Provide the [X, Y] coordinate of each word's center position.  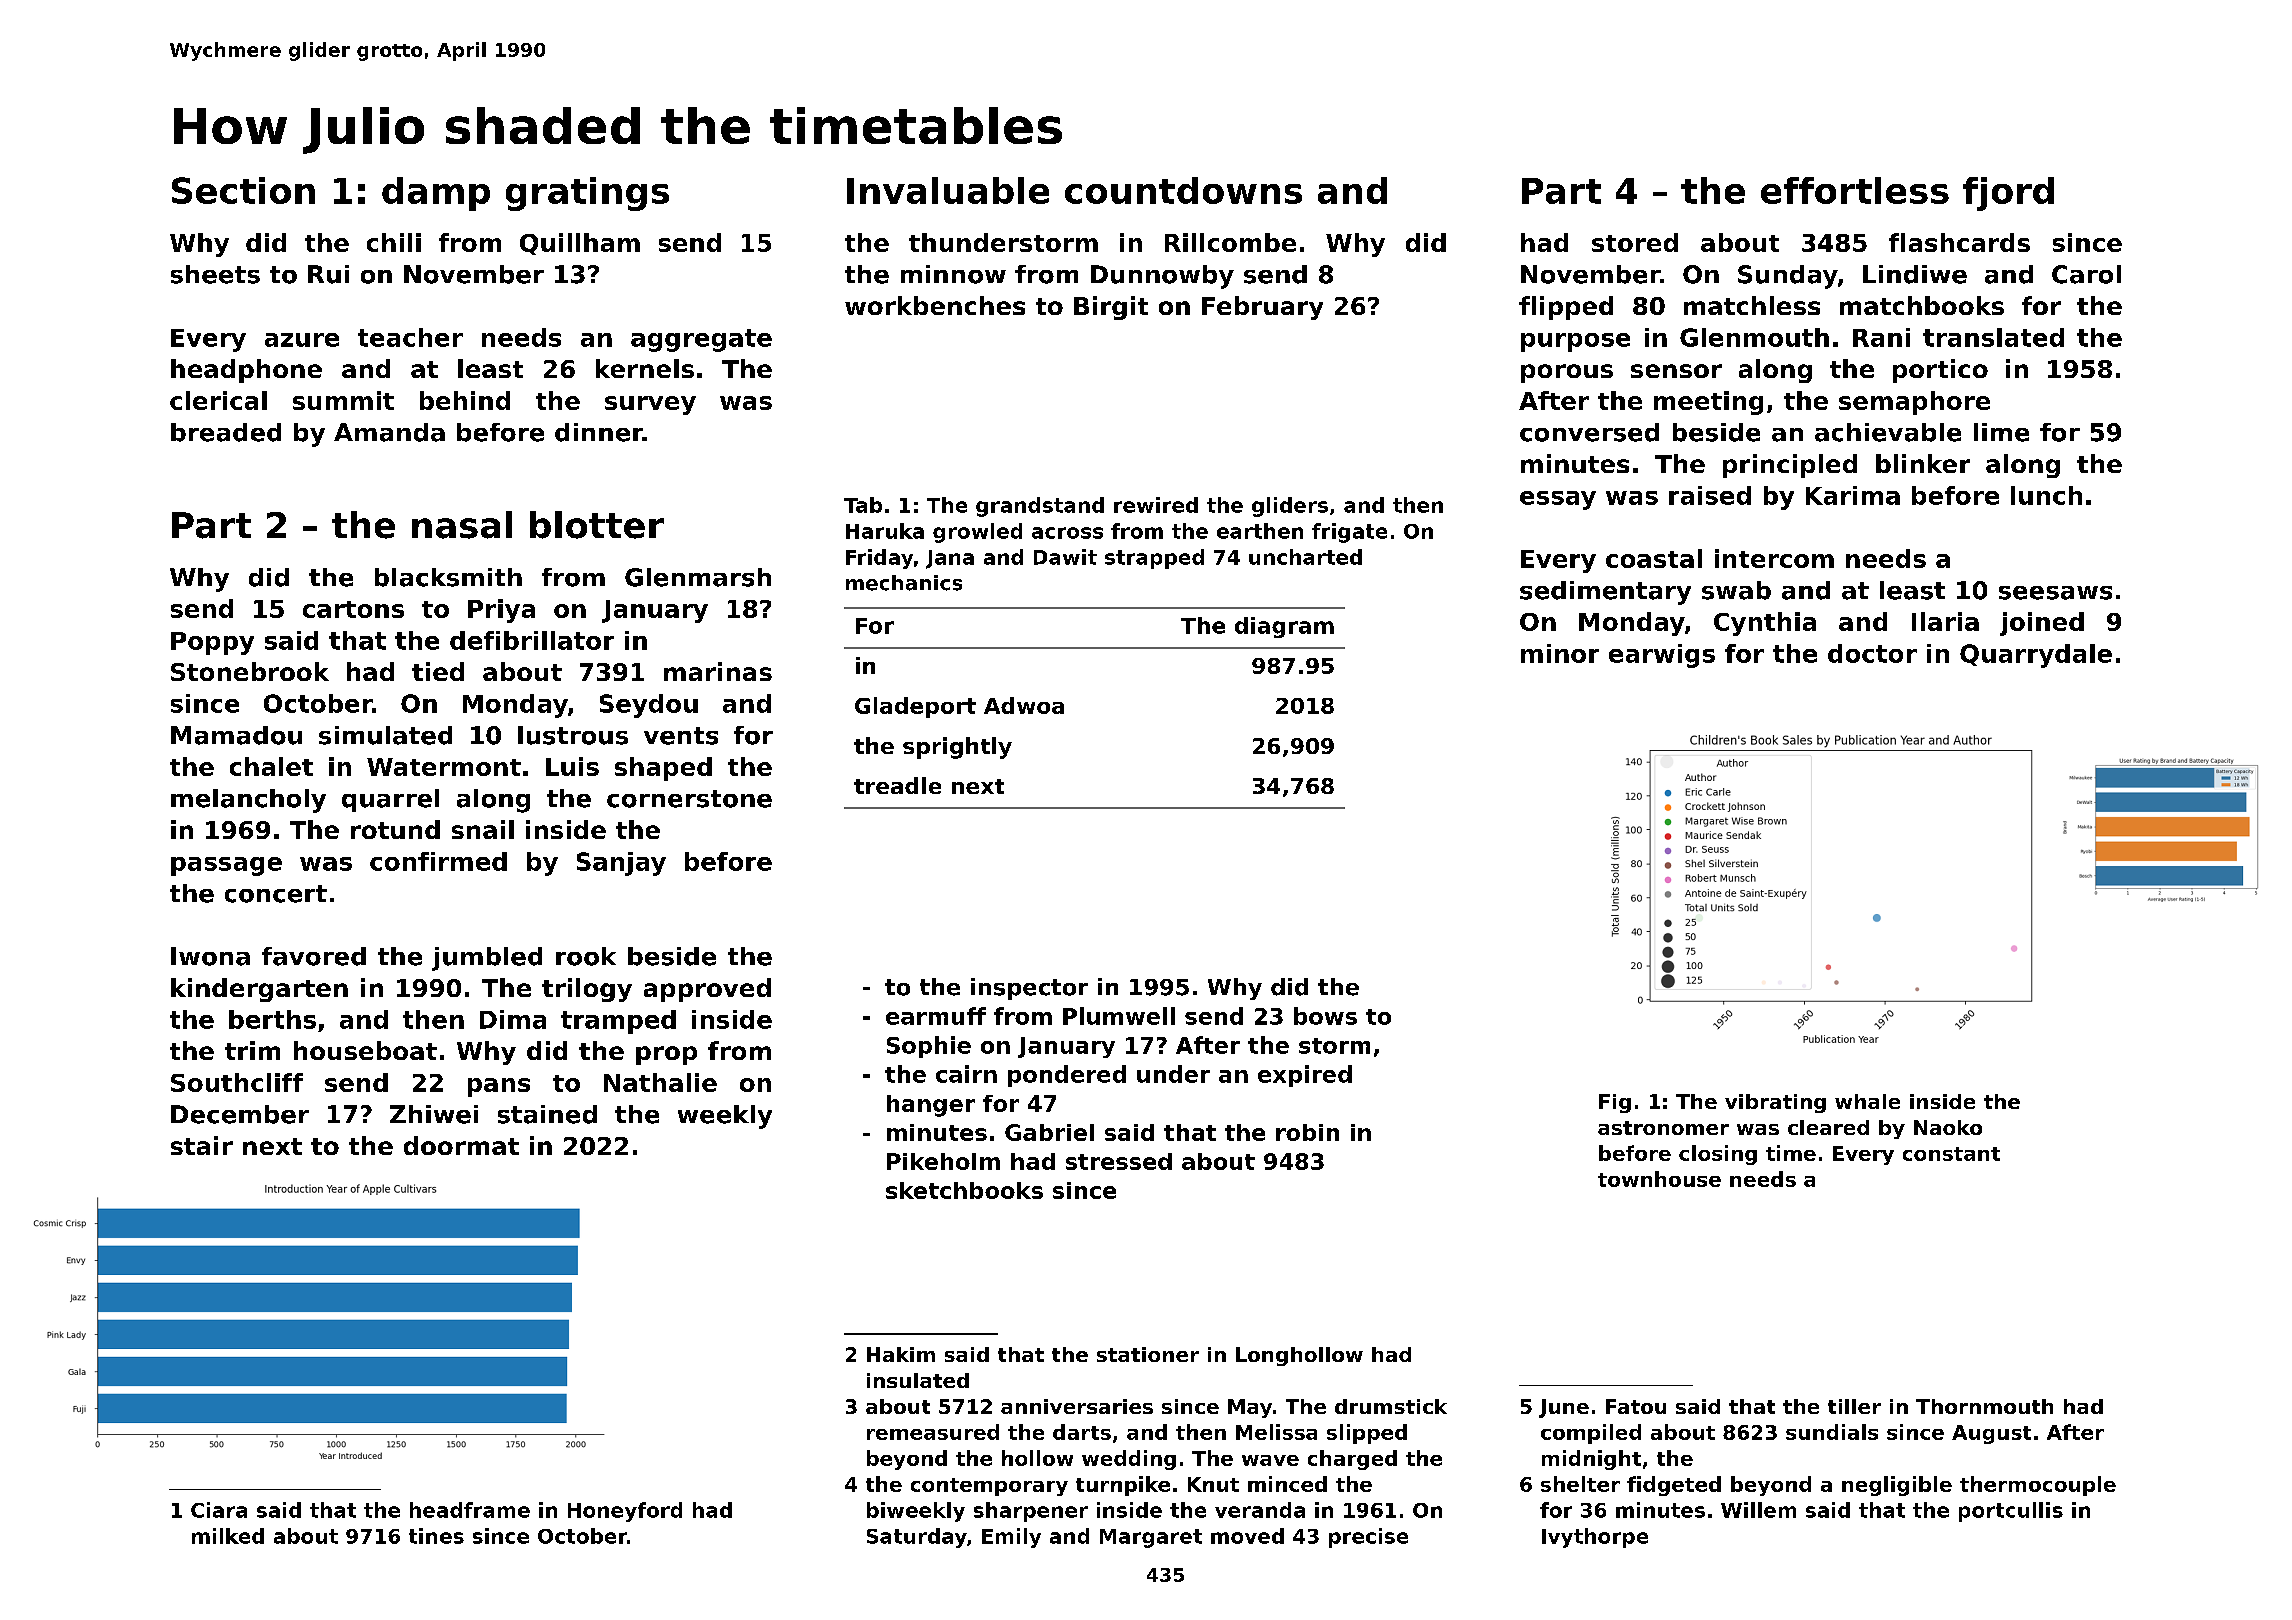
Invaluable [948, 190]
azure [302, 340]
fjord [2008, 194]
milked [228, 1536]
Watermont [444, 767]
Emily [1011, 1538]
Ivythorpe [1595, 1538]
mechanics [904, 583]
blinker [1923, 463]
